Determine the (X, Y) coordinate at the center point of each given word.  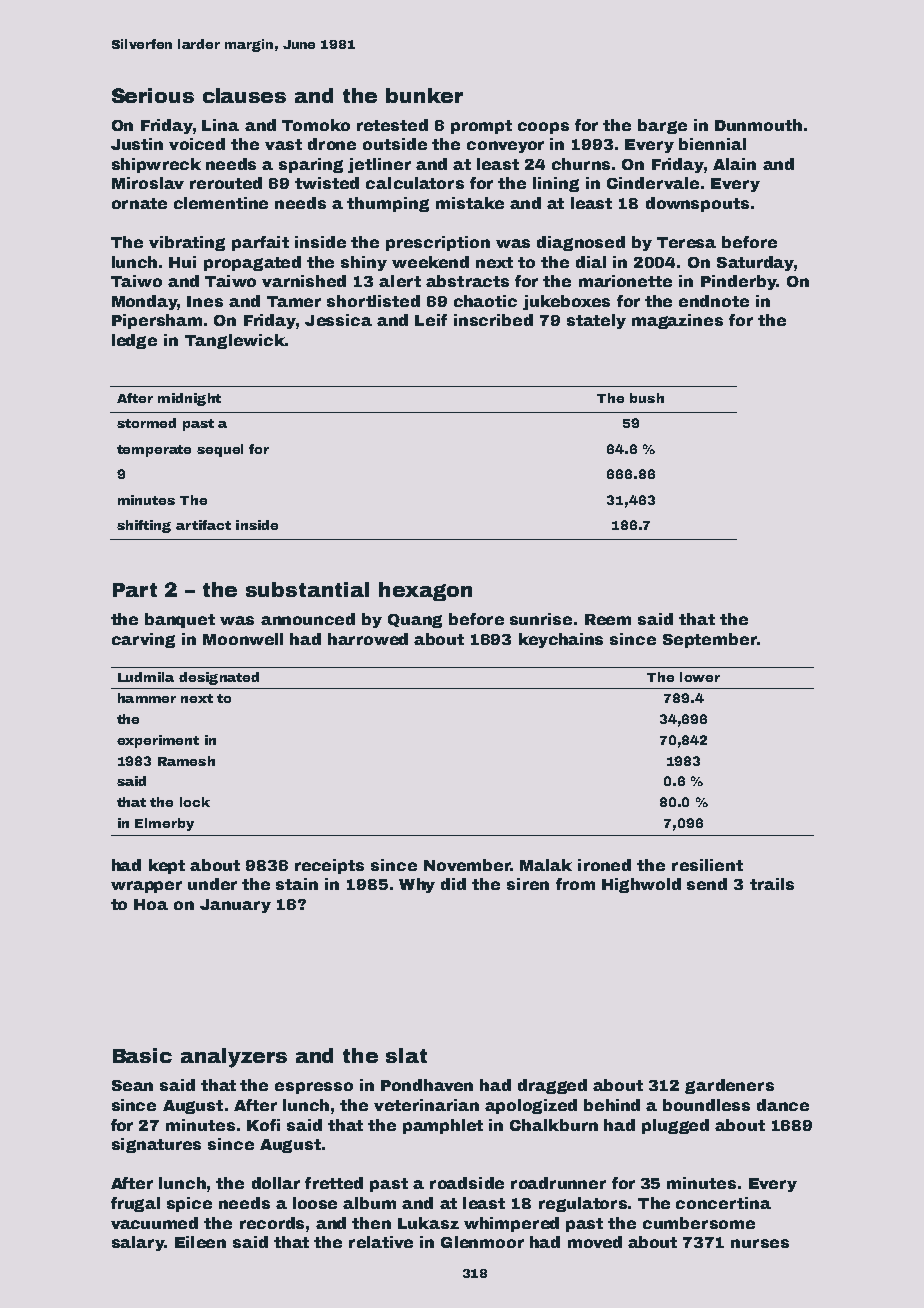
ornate (139, 203)
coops (543, 128)
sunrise (541, 619)
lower (700, 677)
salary (138, 1243)
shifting (144, 526)
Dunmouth (758, 125)
